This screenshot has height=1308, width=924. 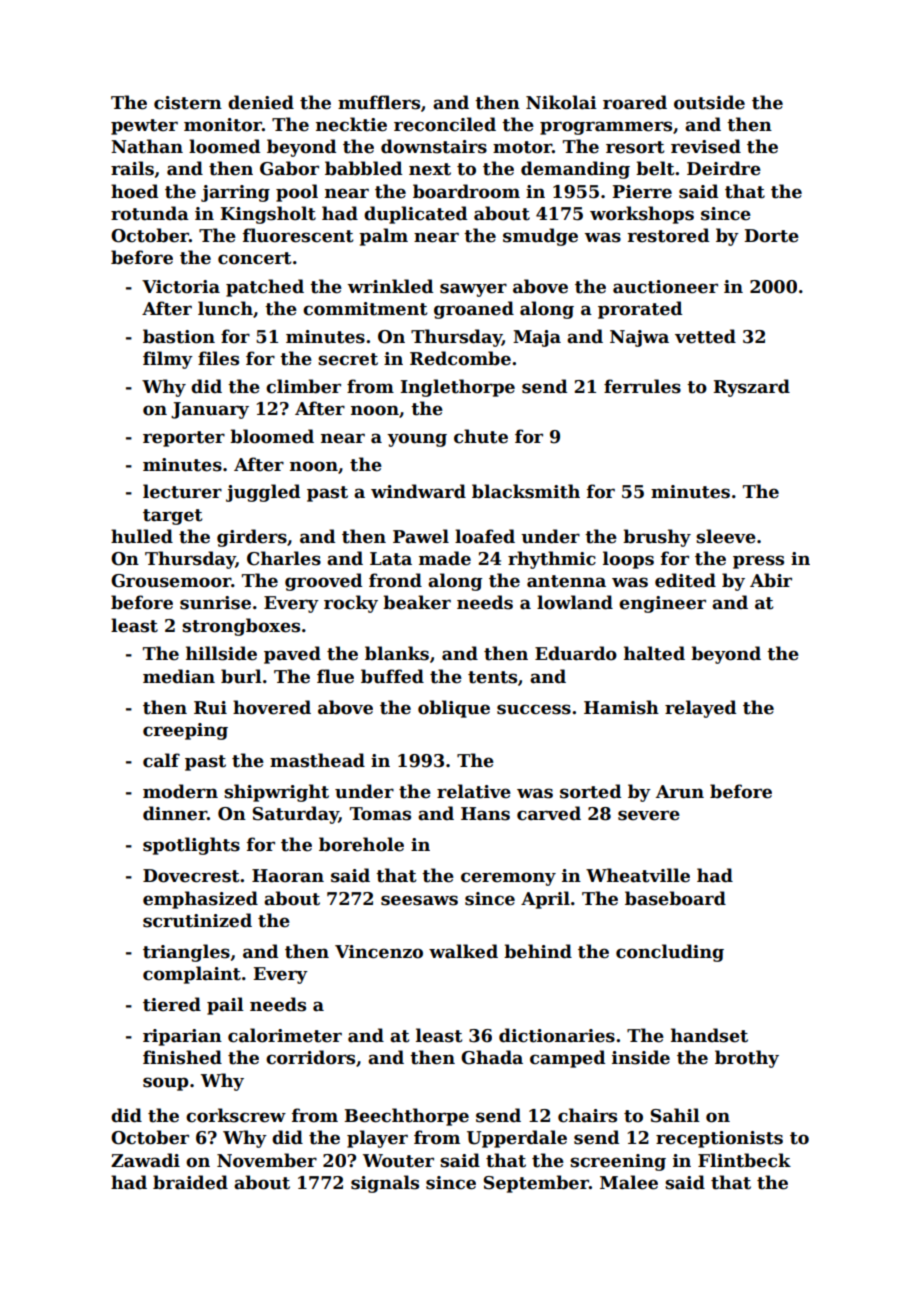 What do you see at coordinates (142, 536) in the screenshot?
I see `hulled` at bounding box center [142, 536].
